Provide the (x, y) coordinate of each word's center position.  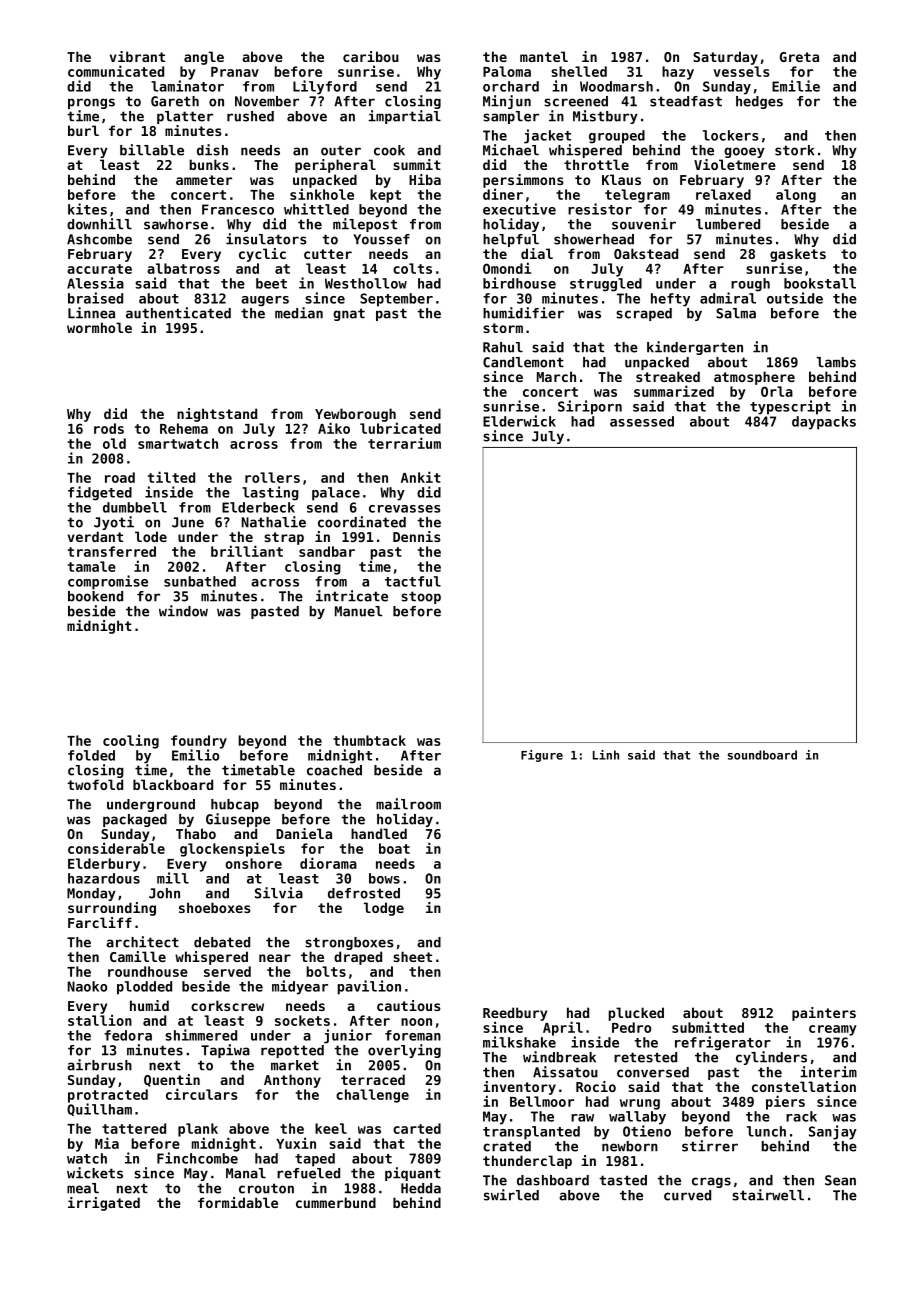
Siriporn (590, 407)
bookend (95, 596)
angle (204, 58)
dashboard (553, 1180)
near (275, 958)
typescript (790, 407)
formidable (238, 1202)
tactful (413, 581)
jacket (547, 136)
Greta (799, 57)
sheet (412, 956)
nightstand (217, 415)
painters (824, 1014)
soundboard (762, 755)
